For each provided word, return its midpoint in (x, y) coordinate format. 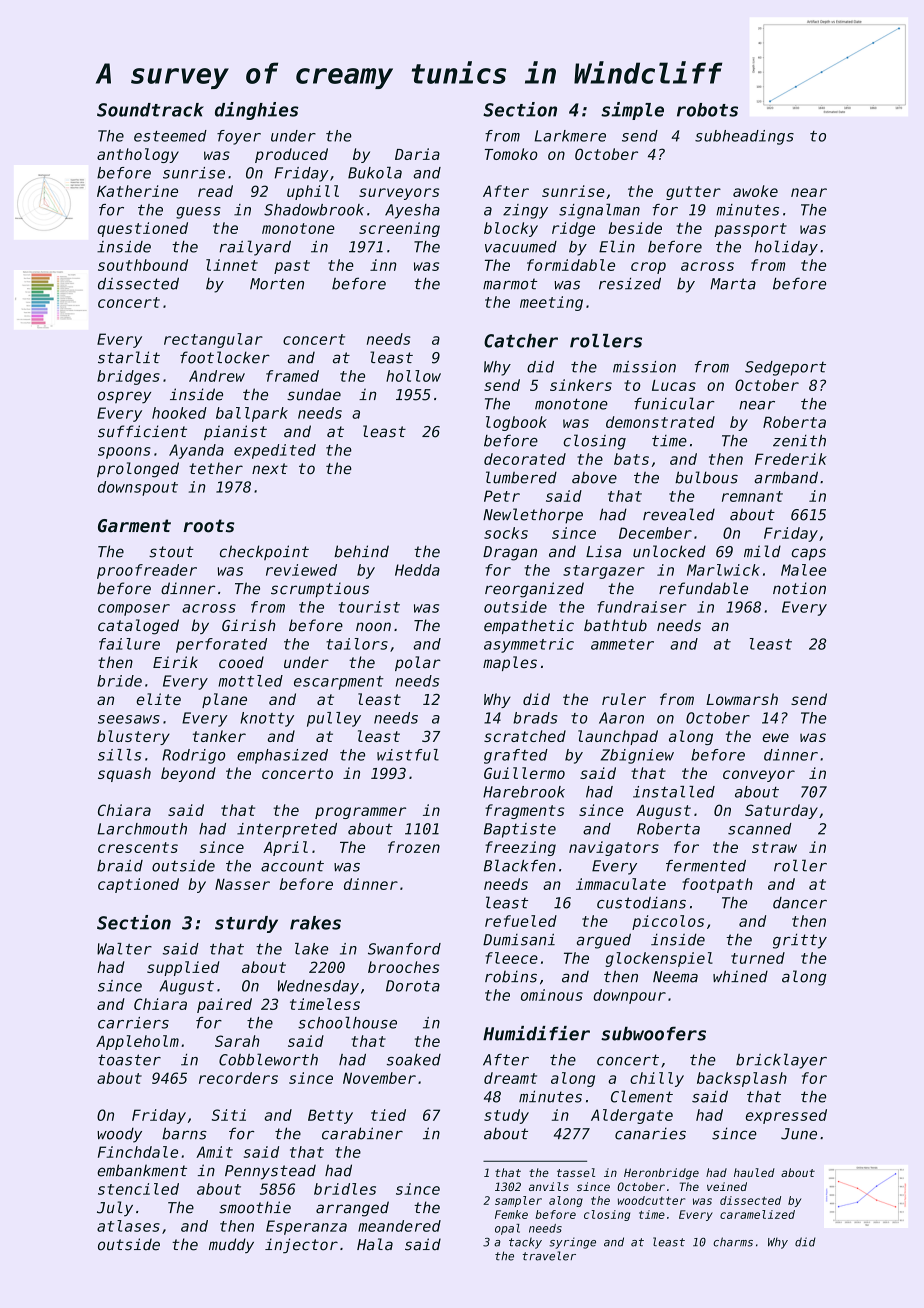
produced (291, 155)
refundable (703, 588)
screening (399, 229)
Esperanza (306, 1227)
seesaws (129, 719)
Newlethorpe (533, 516)
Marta (733, 284)
